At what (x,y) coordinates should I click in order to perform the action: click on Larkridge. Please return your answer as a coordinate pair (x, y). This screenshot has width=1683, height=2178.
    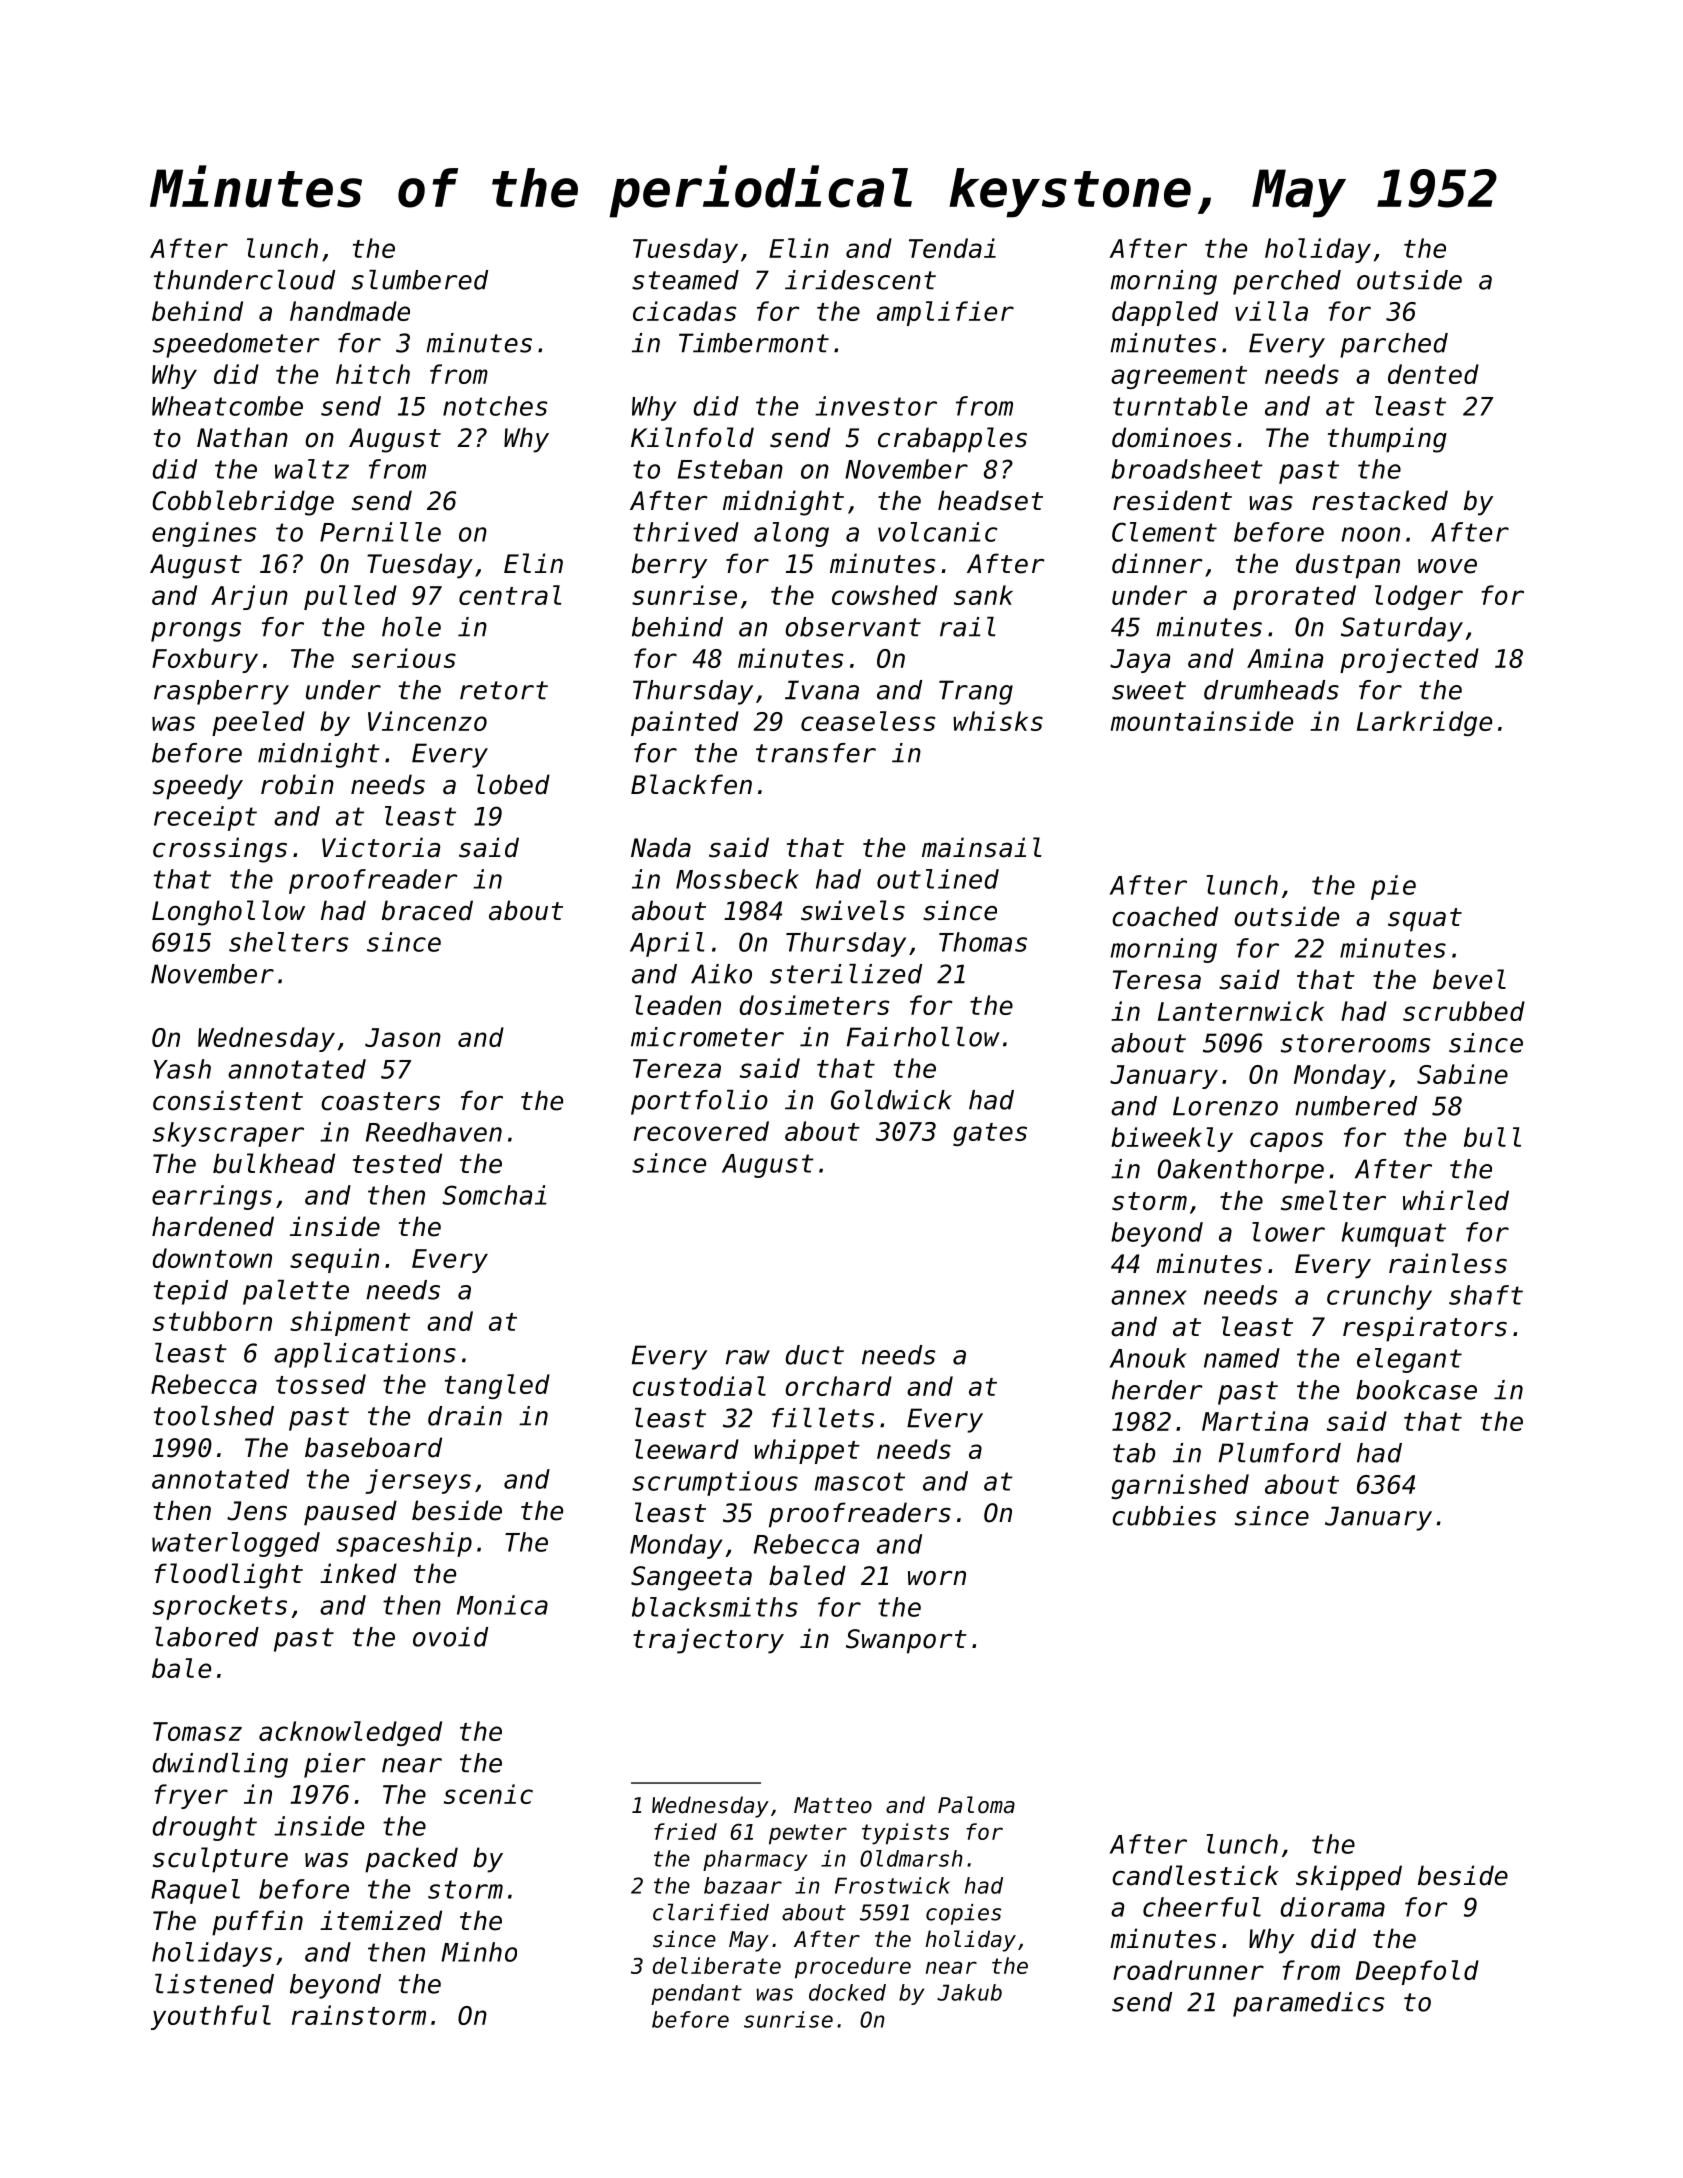
    Looking at the image, I should click on (1424, 723).
